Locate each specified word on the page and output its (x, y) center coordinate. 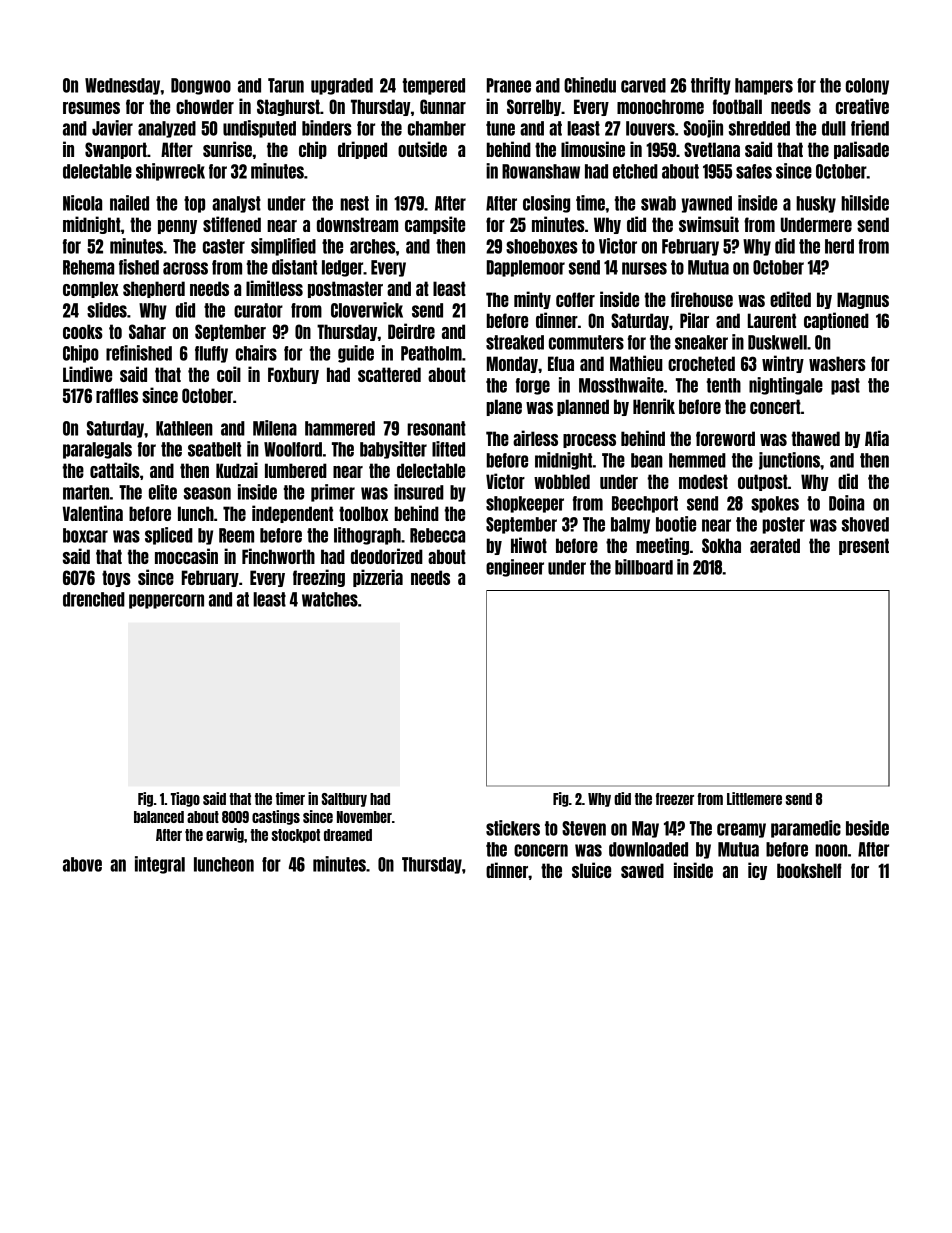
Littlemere (754, 798)
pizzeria (378, 578)
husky (816, 204)
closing (546, 204)
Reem (236, 535)
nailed (129, 203)
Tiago (185, 799)
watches (330, 599)
